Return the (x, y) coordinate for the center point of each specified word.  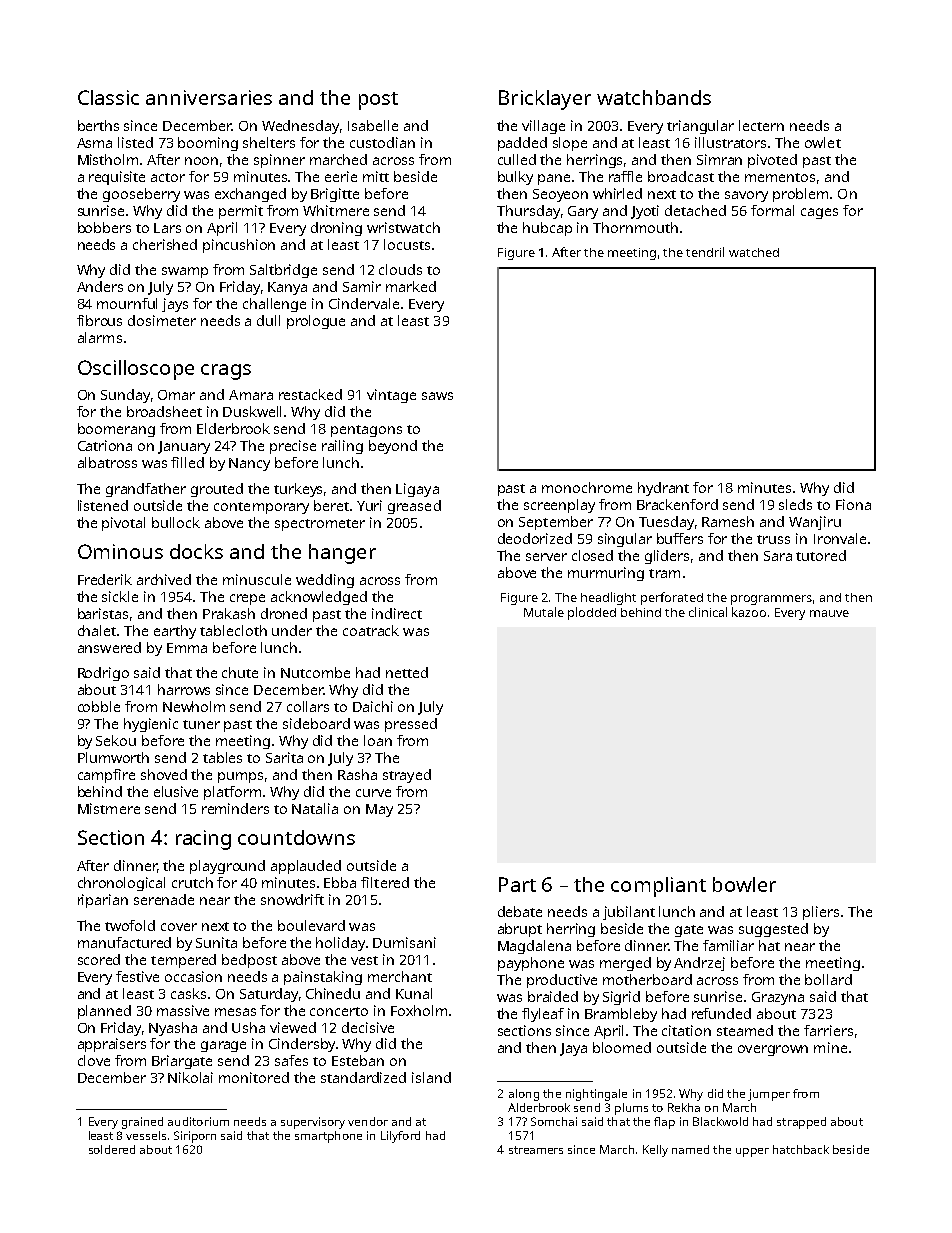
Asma (94, 143)
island (431, 1077)
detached (695, 210)
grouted (217, 490)
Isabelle (373, 125)
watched (754, 252)
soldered (112, 1149)
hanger (342, 554)
